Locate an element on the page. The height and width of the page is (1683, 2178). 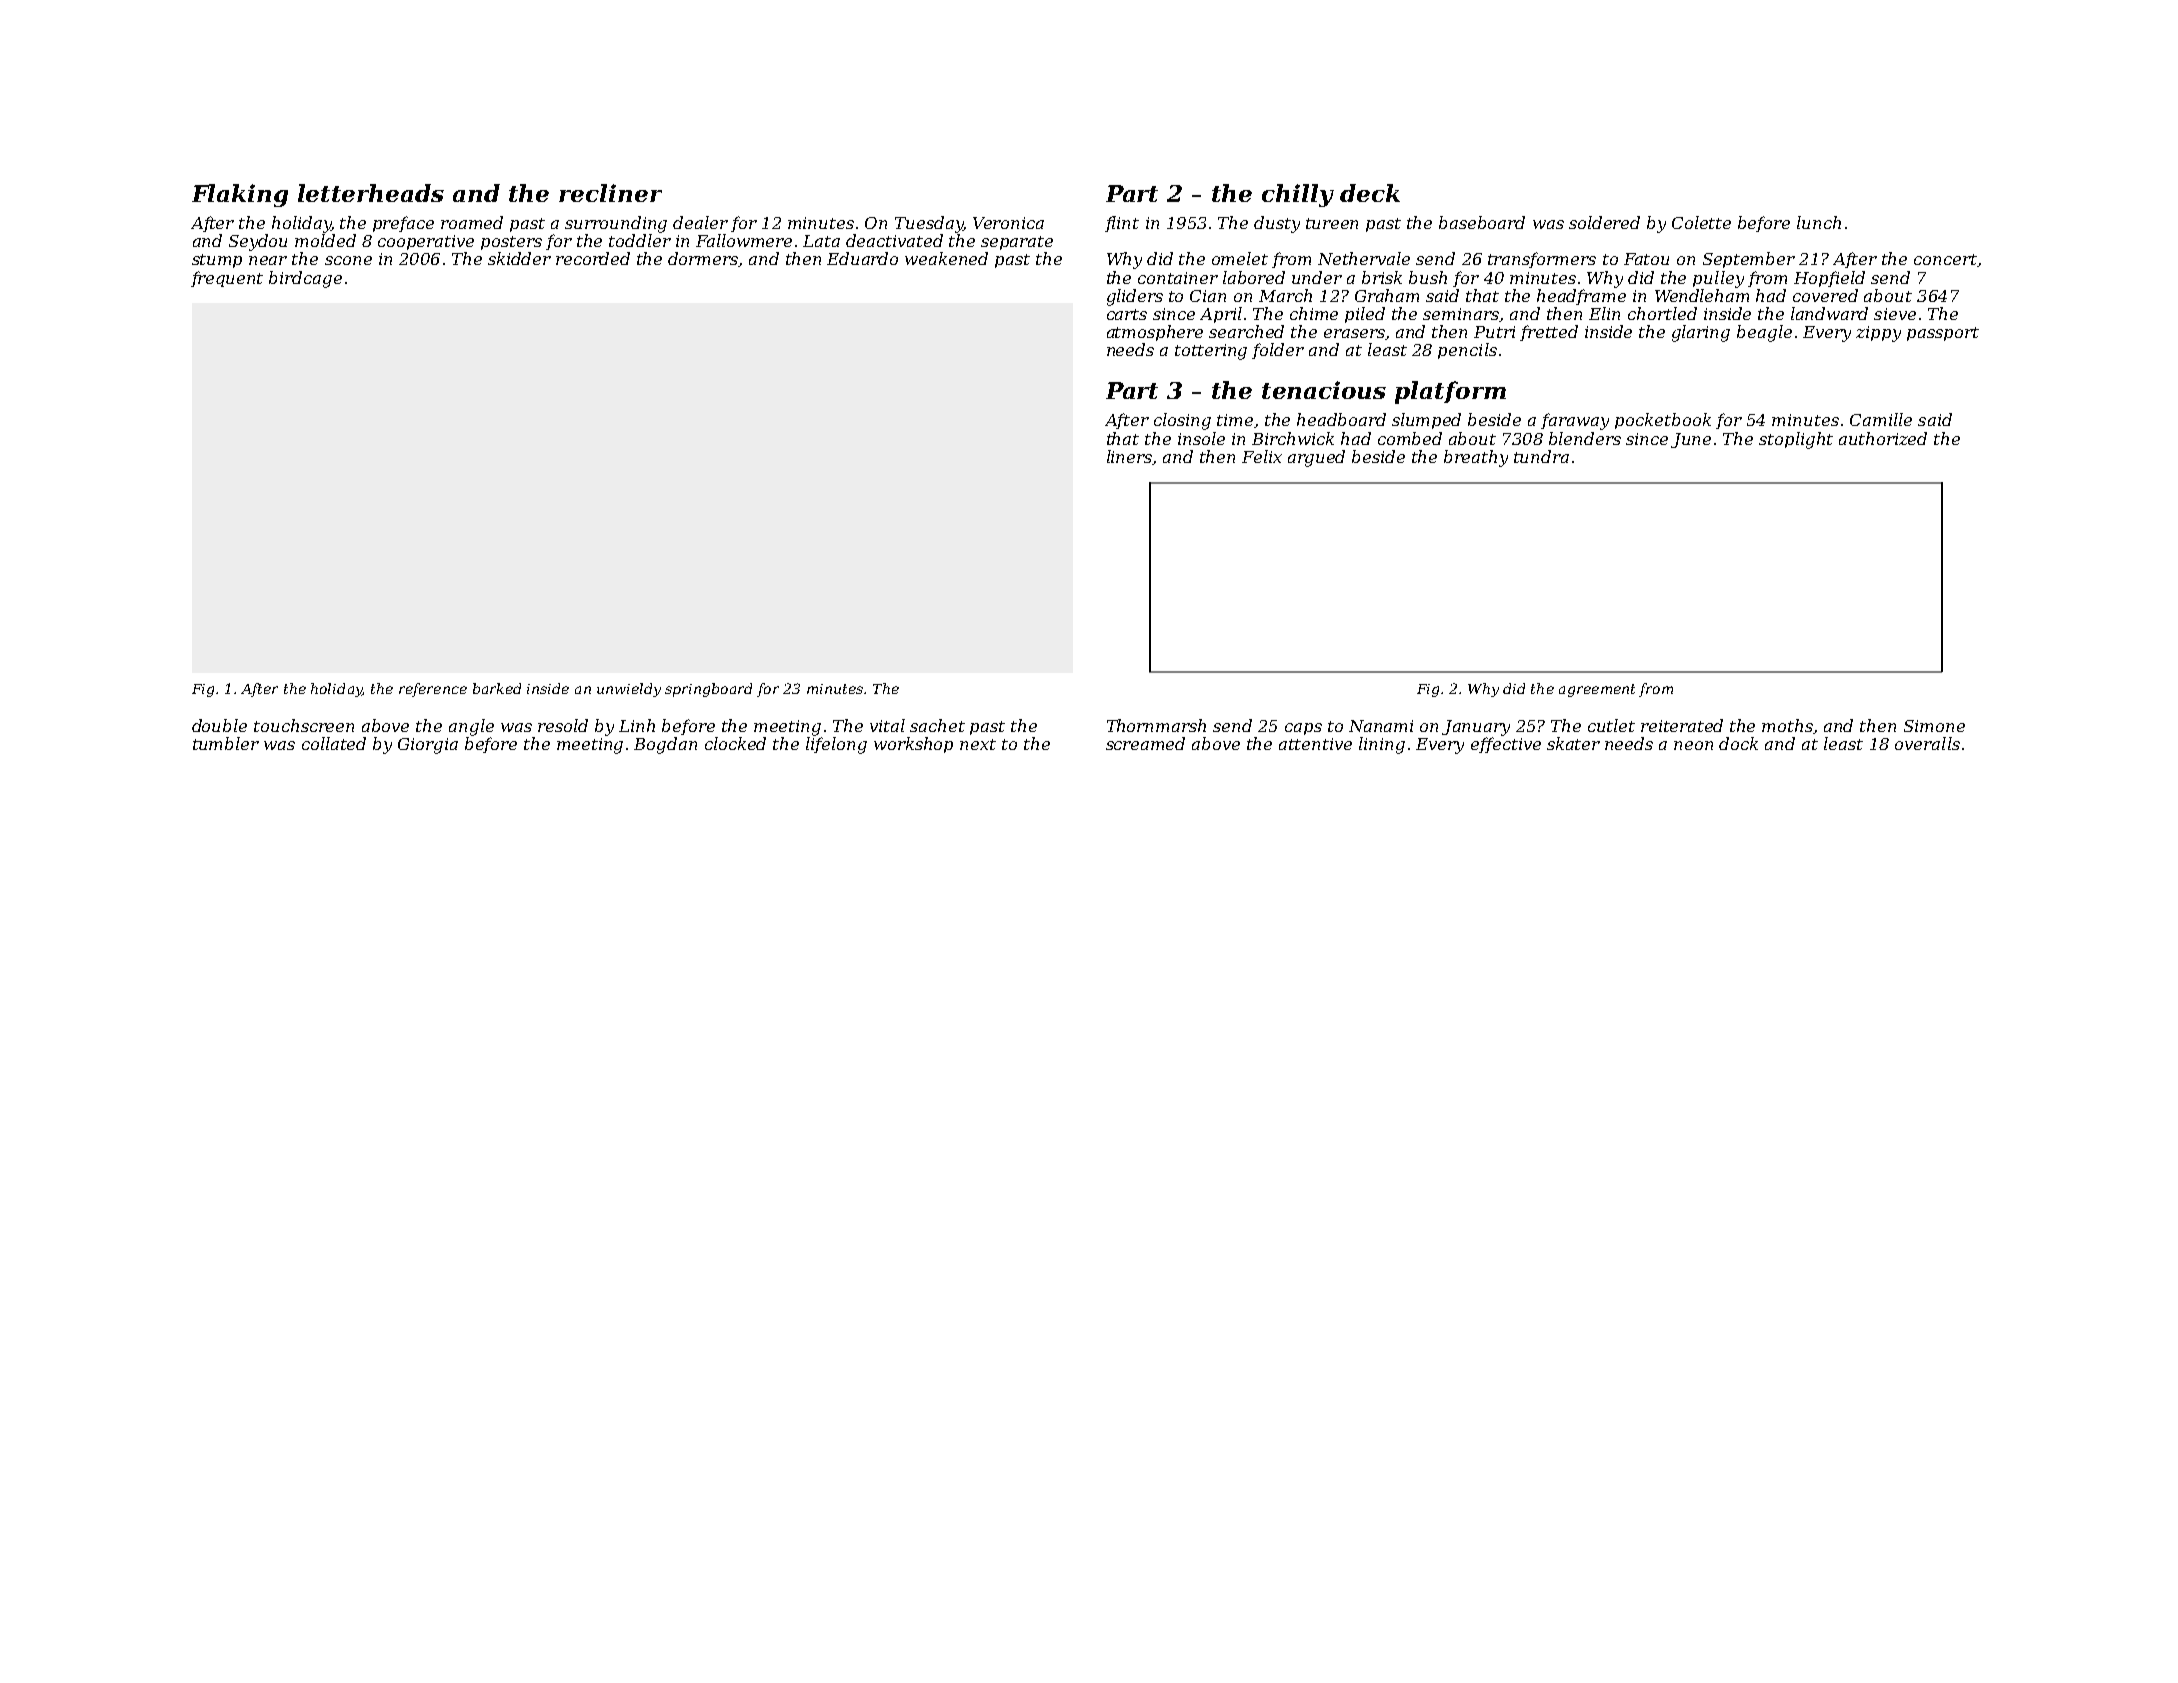
recliner is located at coordinates (610, 193).
